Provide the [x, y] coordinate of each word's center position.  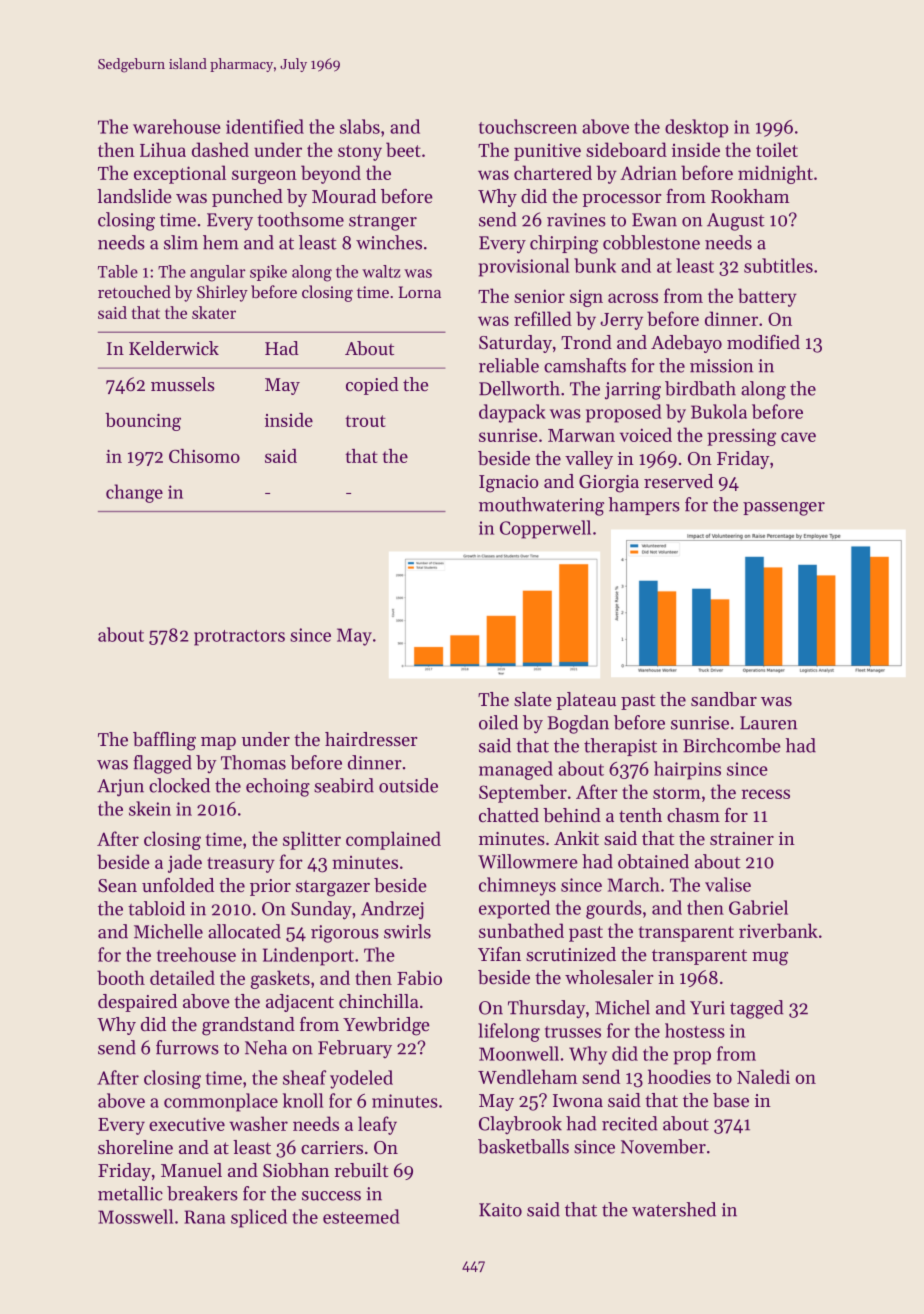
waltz [381, 271]
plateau [586, 701]
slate [533, 699]
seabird [344, 785]
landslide [134, 196]
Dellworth [519, 388]
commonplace [221, 1102]
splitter [312, 840]
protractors [239, 638]
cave [798, 437]
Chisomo [204, 456]
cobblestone [651, 242]
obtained [653, 861]
